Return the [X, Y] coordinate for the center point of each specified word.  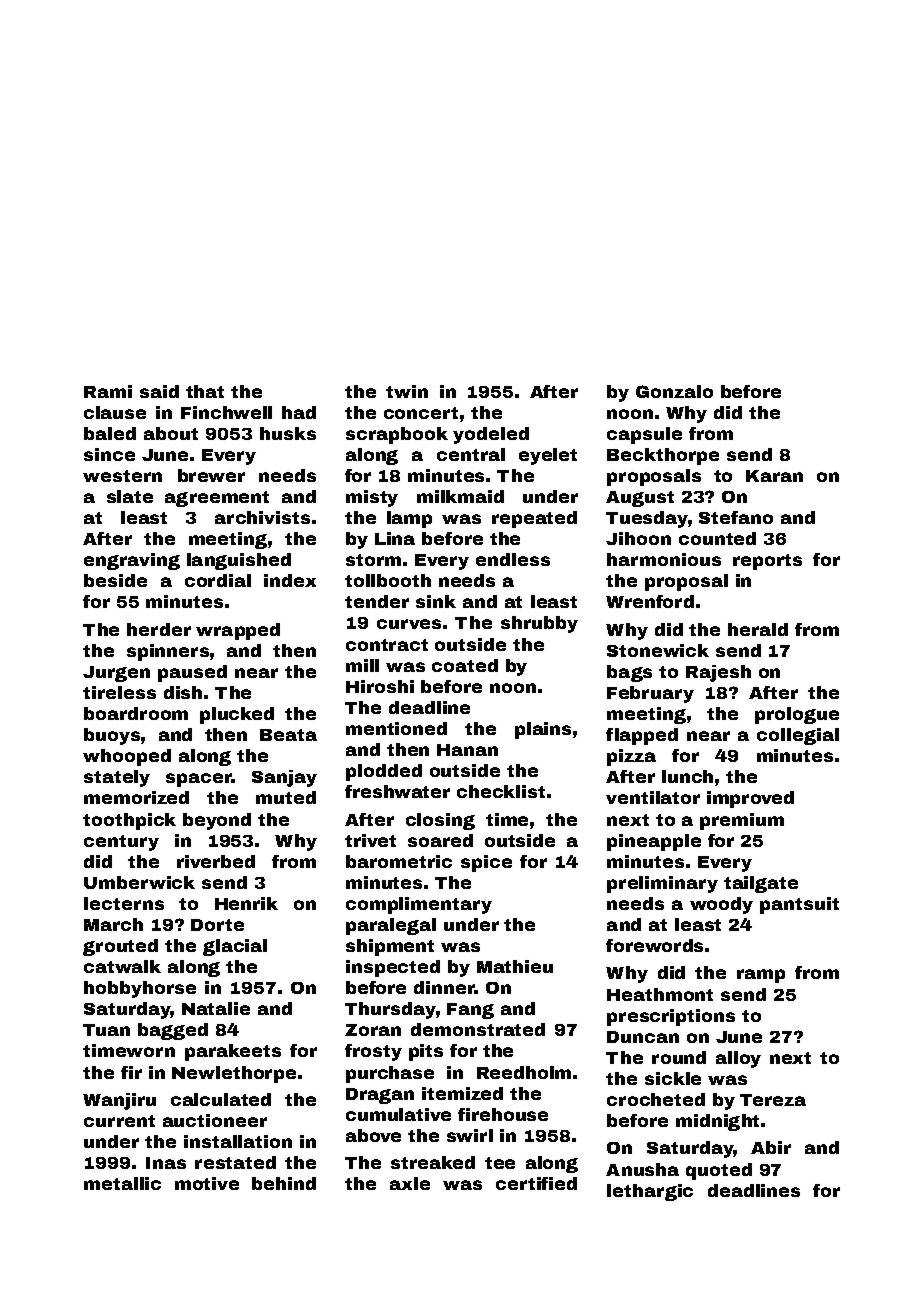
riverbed [216, 861]
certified [536, 1183]
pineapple [654, 842]
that [205, 391]
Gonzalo [674, 391]
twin [407, 391]
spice [486, 863]
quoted [719, 1171]
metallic [122, 1183]
